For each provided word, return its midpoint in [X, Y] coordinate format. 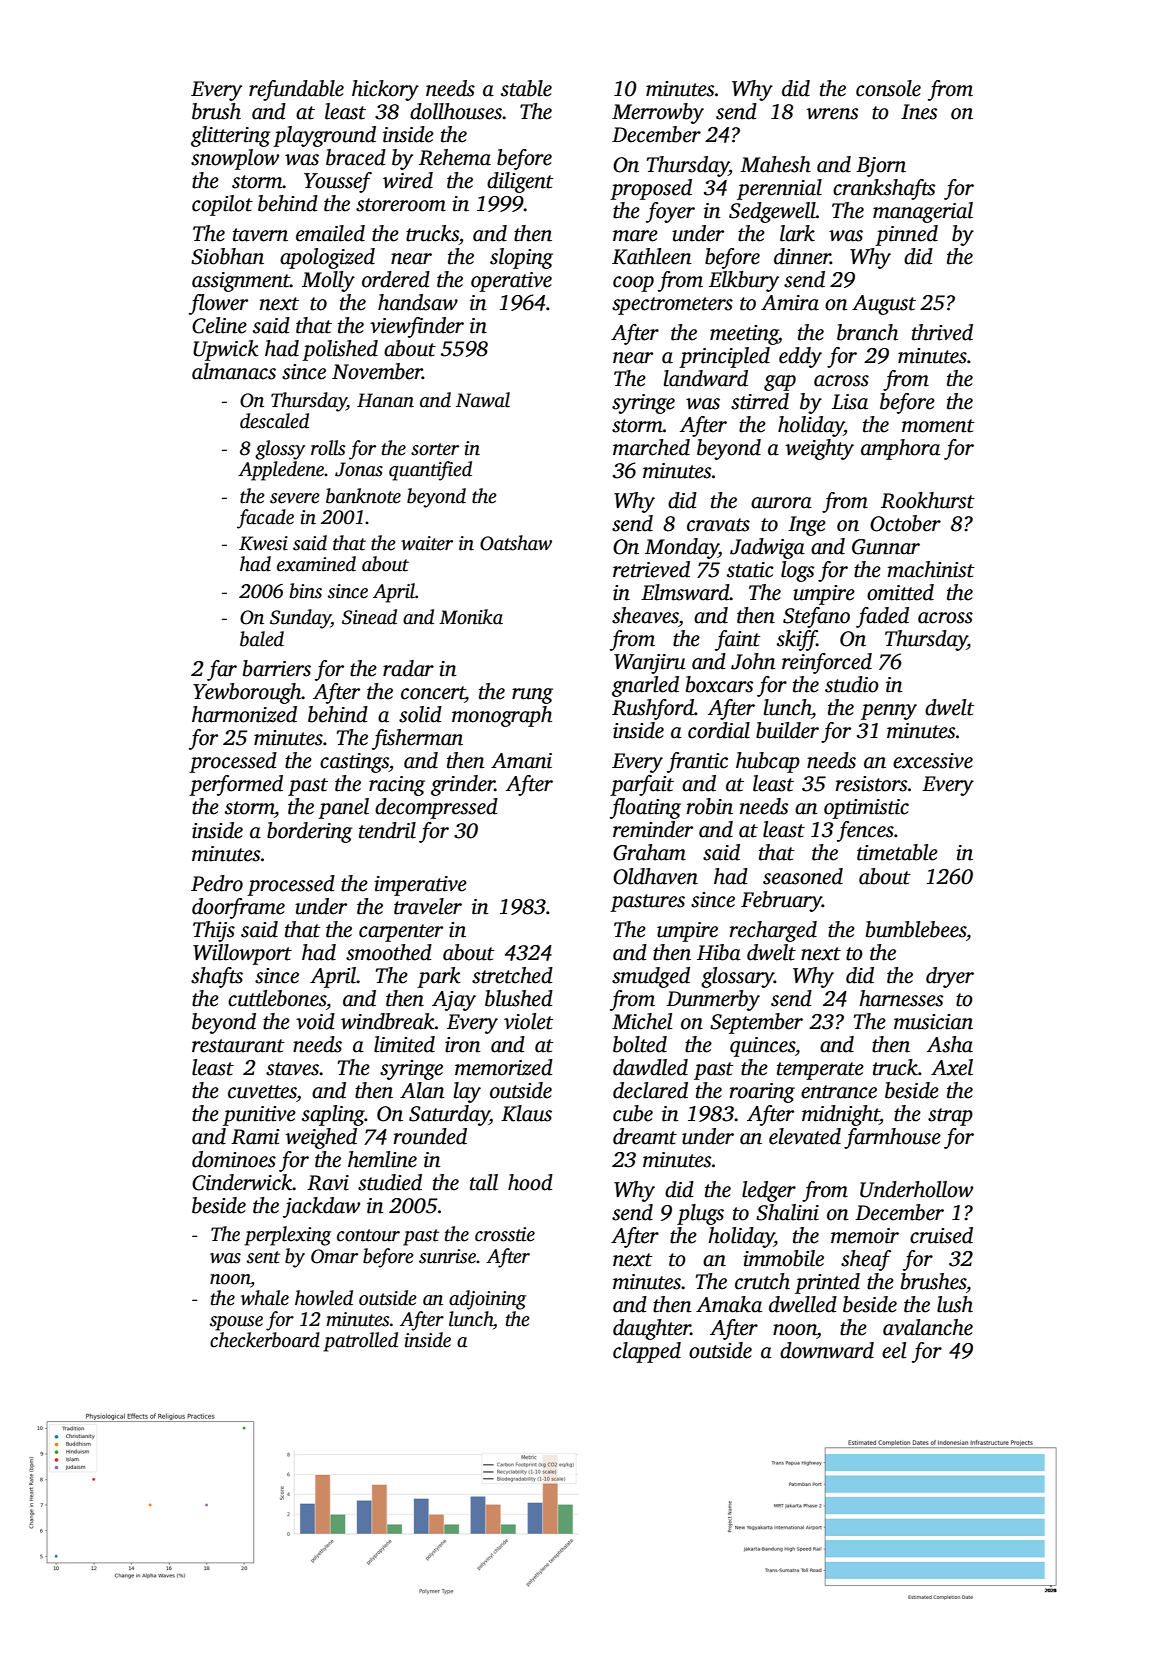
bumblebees [916, 929]
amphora [900, 449]
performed [236, 785]
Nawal [483, 400]
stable [526, 88]
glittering [231, 136]
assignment [241, 282]
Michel [642, 1021]
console [888, 88]
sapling [333, 1115]
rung [532, 696]
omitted [900, 592]
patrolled [360, 1342]
